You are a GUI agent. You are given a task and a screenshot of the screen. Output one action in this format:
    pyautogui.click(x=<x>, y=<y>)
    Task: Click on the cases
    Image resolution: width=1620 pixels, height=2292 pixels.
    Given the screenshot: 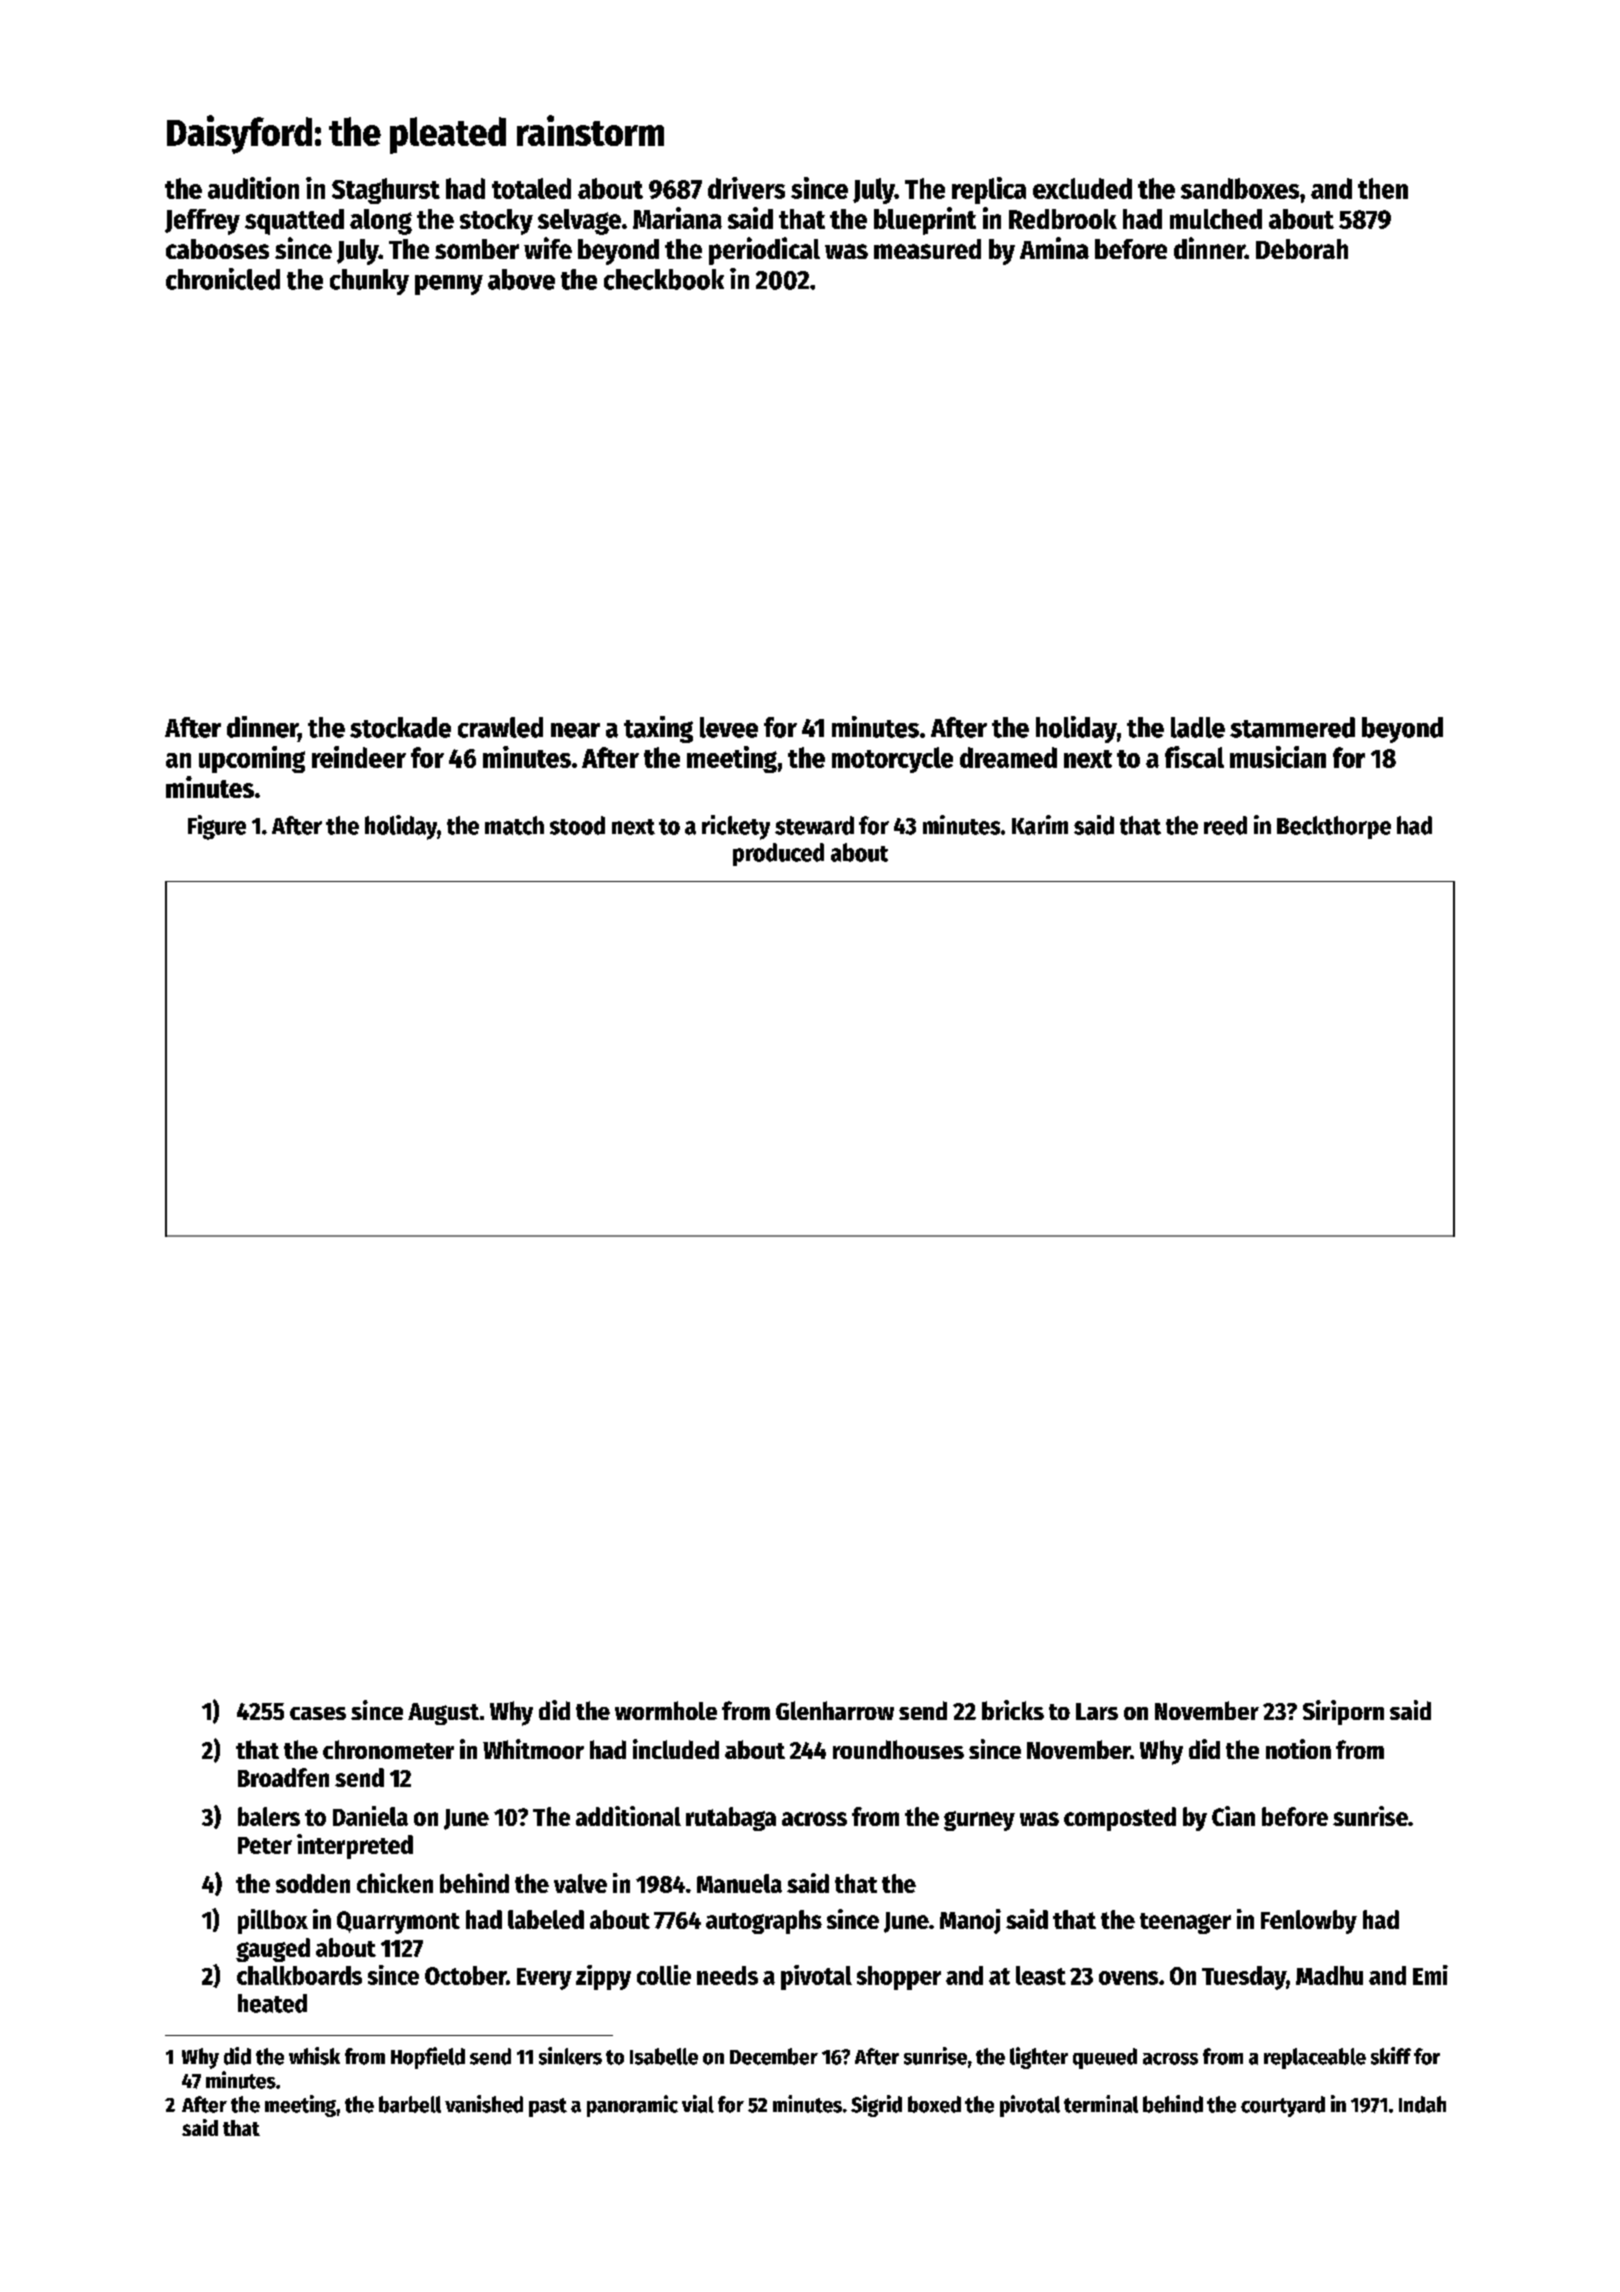 What is the action you would take?
    pyautogui.click(x=318, y=1713)
